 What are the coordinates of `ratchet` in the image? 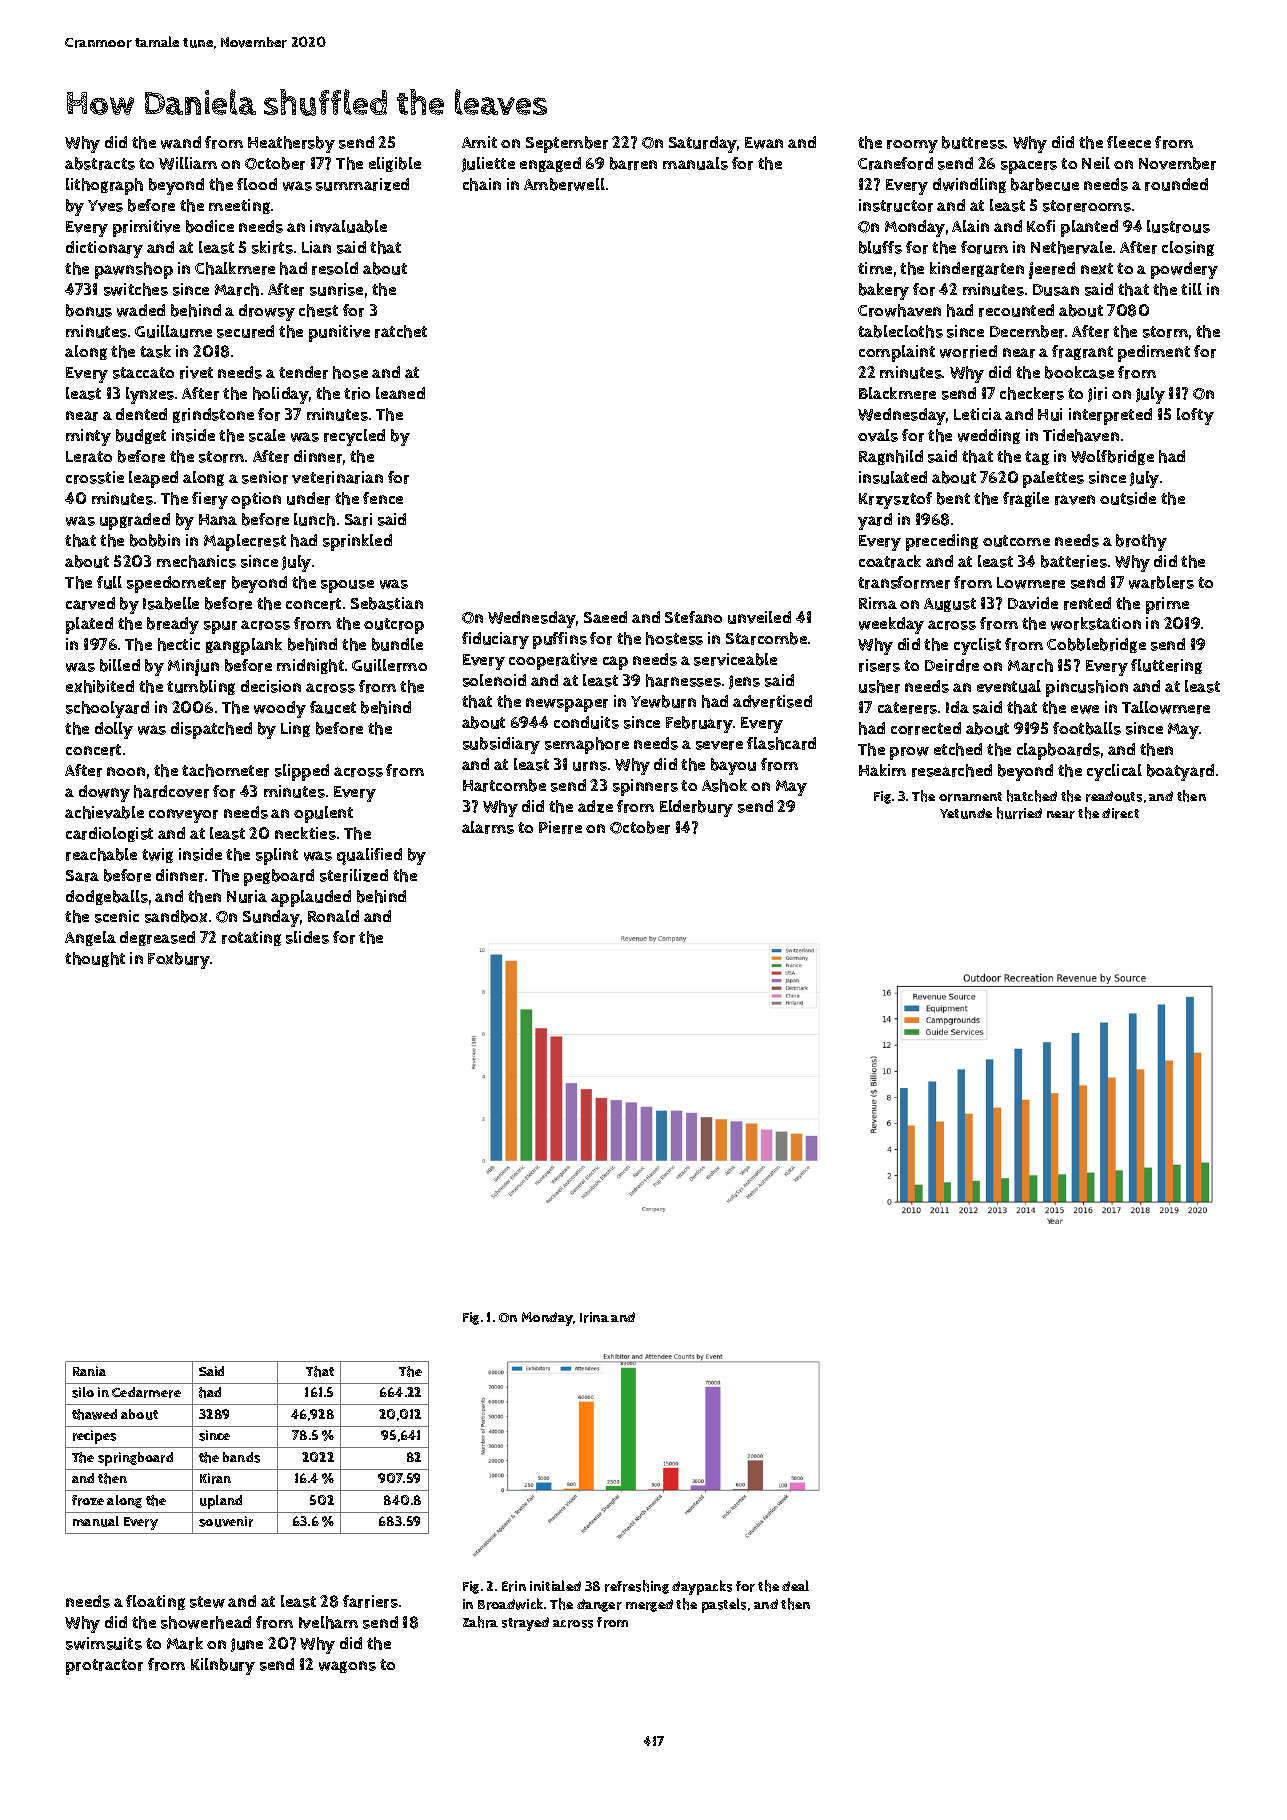 It's located at (401, 331).
